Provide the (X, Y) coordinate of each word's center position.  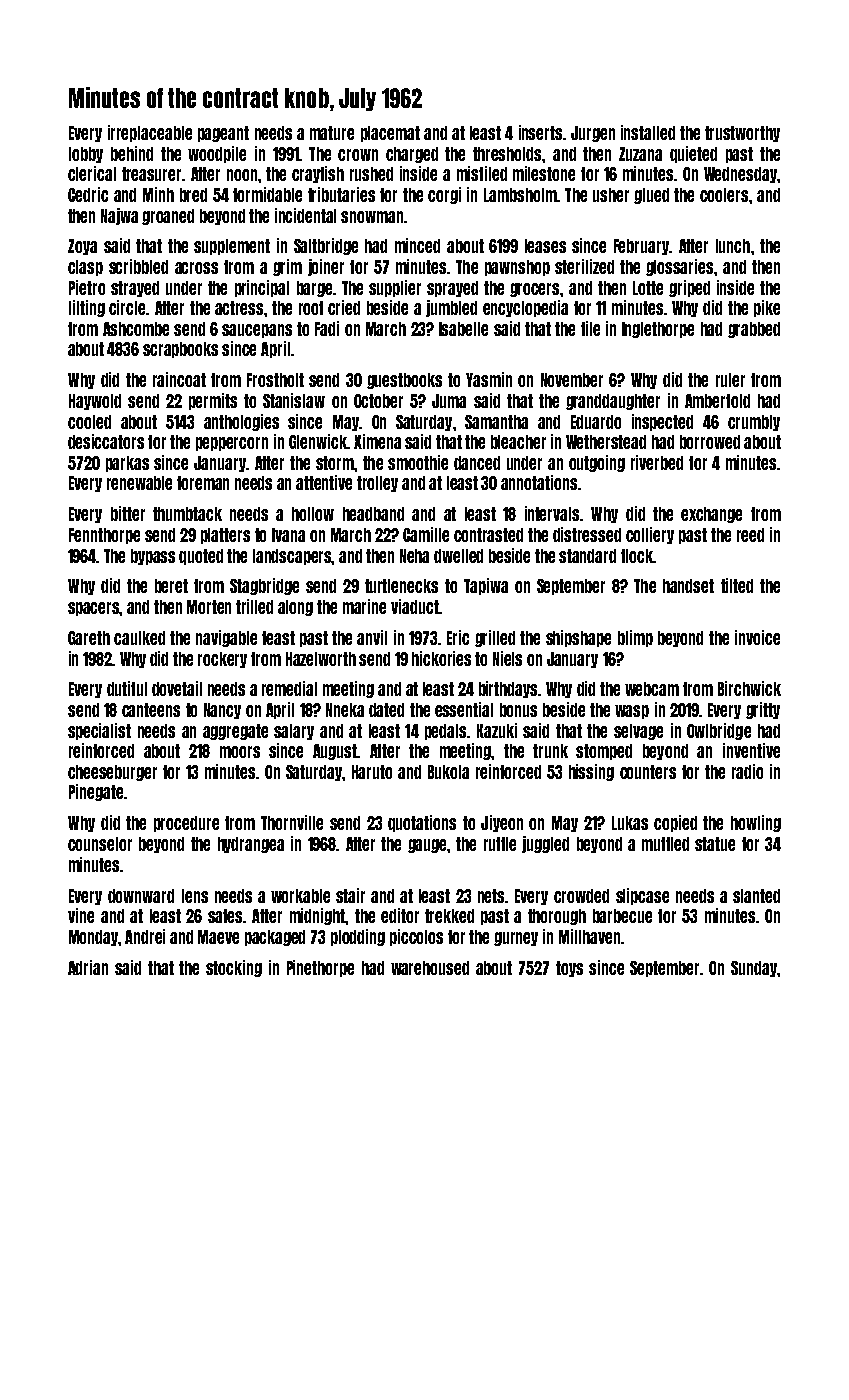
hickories (441, 658)
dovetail (177, 688)
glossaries (679, 267)
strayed (135, 289)
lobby (86, 155)
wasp (632, 712)
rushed (371, 174)
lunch (733, 246)
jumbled (451, 308)
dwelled (458, 556)
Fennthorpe (104, 536)
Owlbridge (719, 731)
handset (688, 586)
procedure (186, 824)
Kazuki (497, 730)
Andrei (145, 936)
